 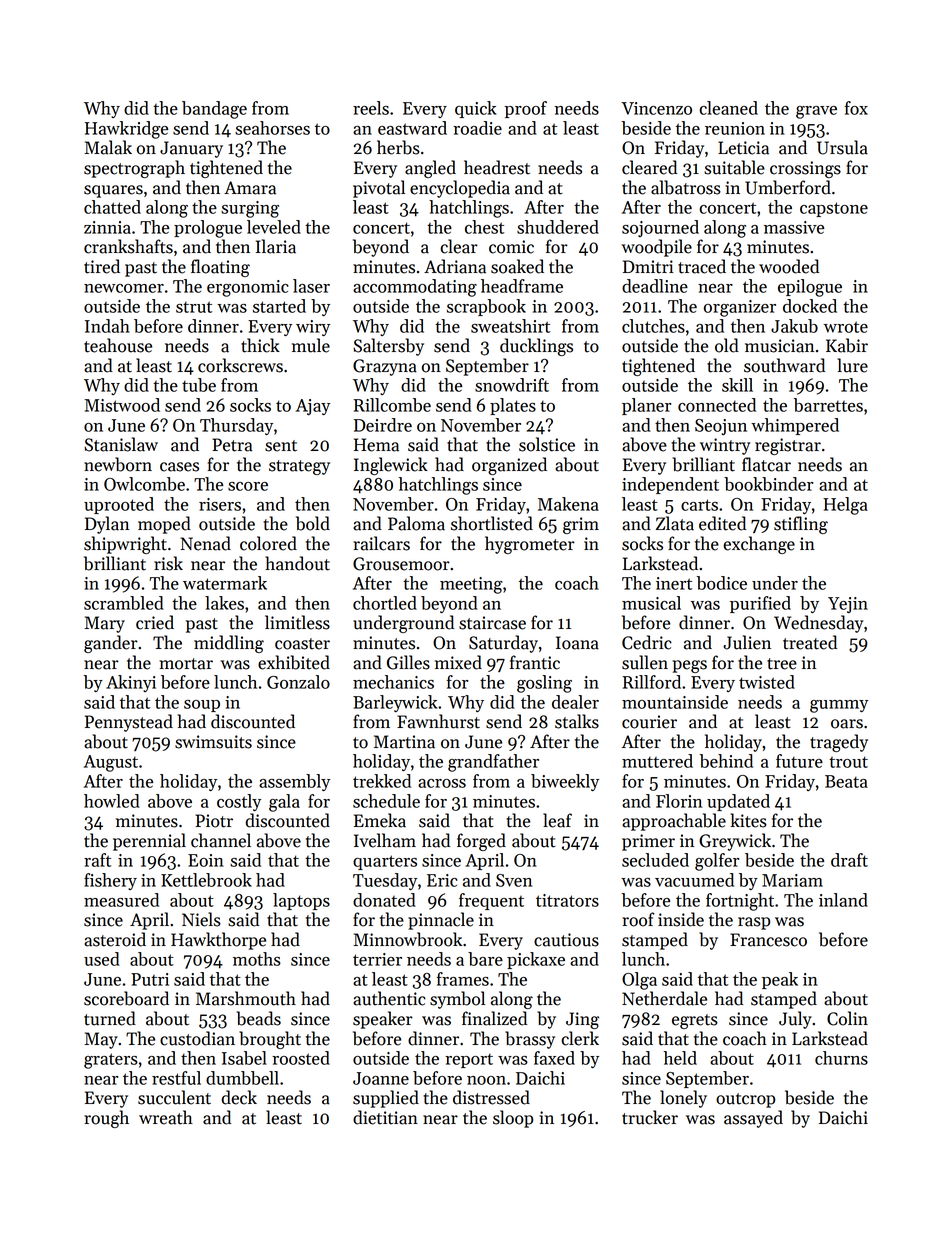 What do you see at coordinates (647, 642) in the screenshot?
I see `Cedric` at bounding box center [647, 642].
